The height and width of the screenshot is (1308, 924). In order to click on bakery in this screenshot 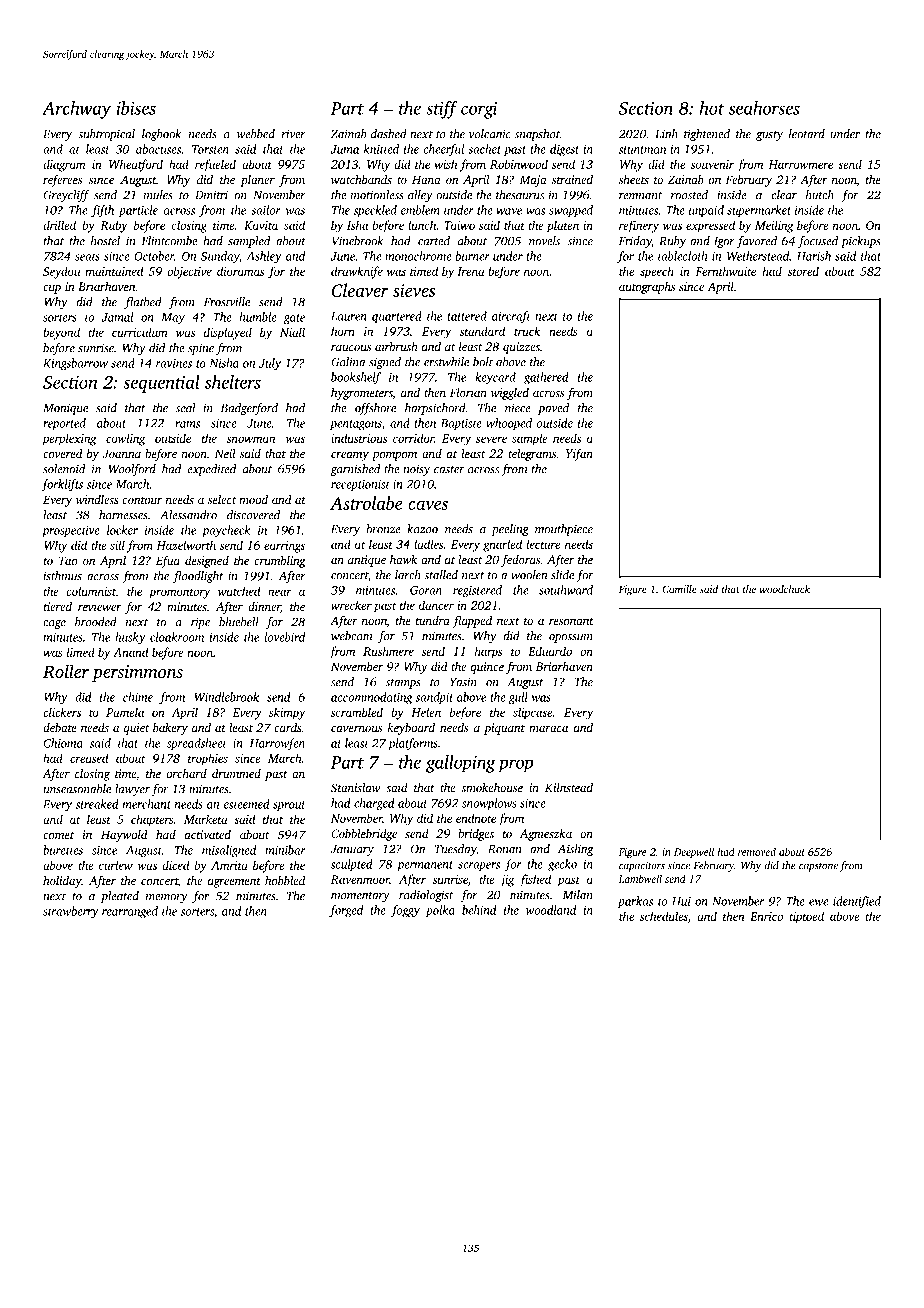, I will do `click(170, 729)`.
